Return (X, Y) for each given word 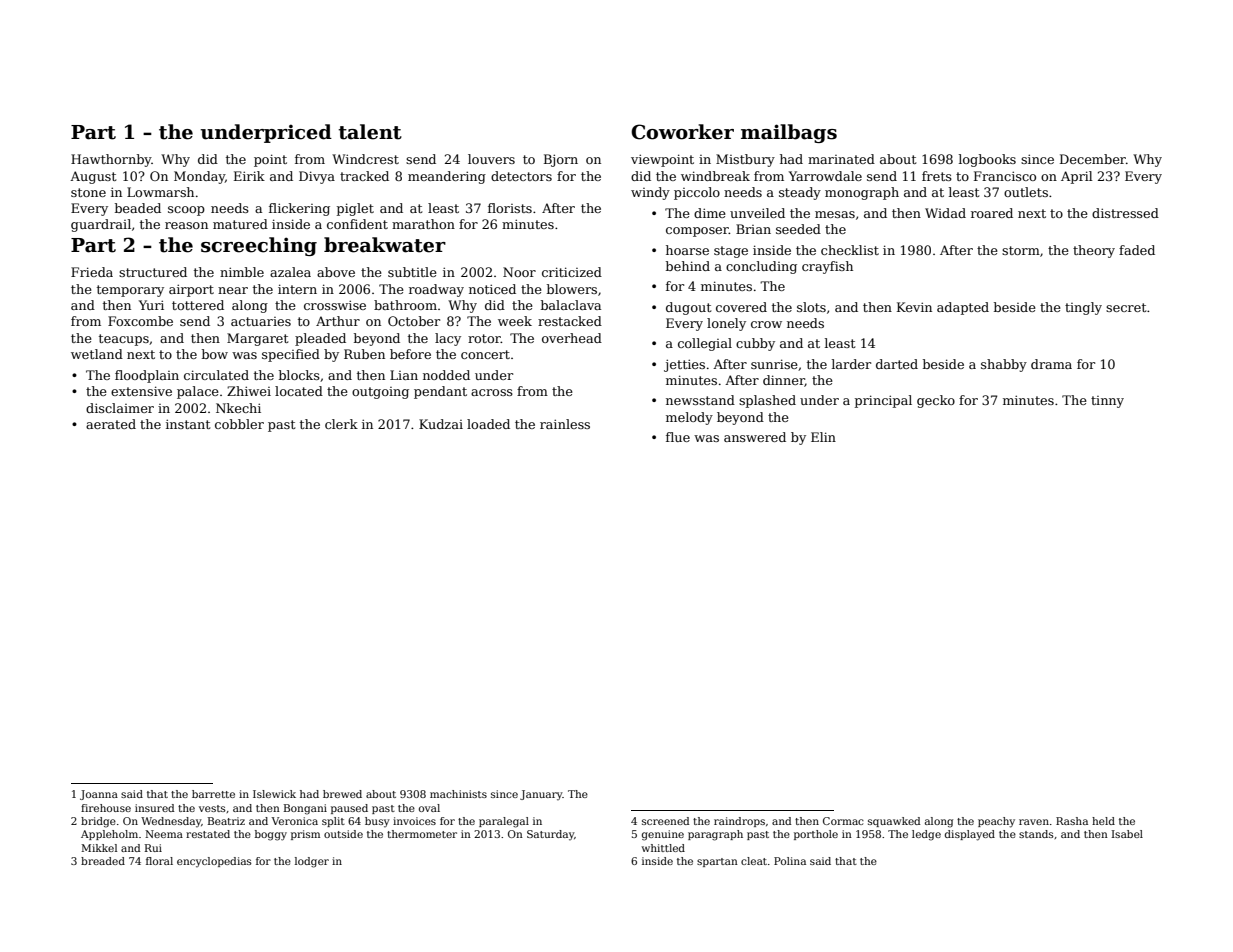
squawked (894, 822)
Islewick (274, 794)
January (541, 795)
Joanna (99, 795)
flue (678, 437)
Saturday (550, 835)
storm (1021, 250)
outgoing (380, 393)
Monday (199, 177)
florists (510, 208)
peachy (996, 822)
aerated (111, 424)
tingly (1083, 308)
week (515, 321)
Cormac (843, 821)
